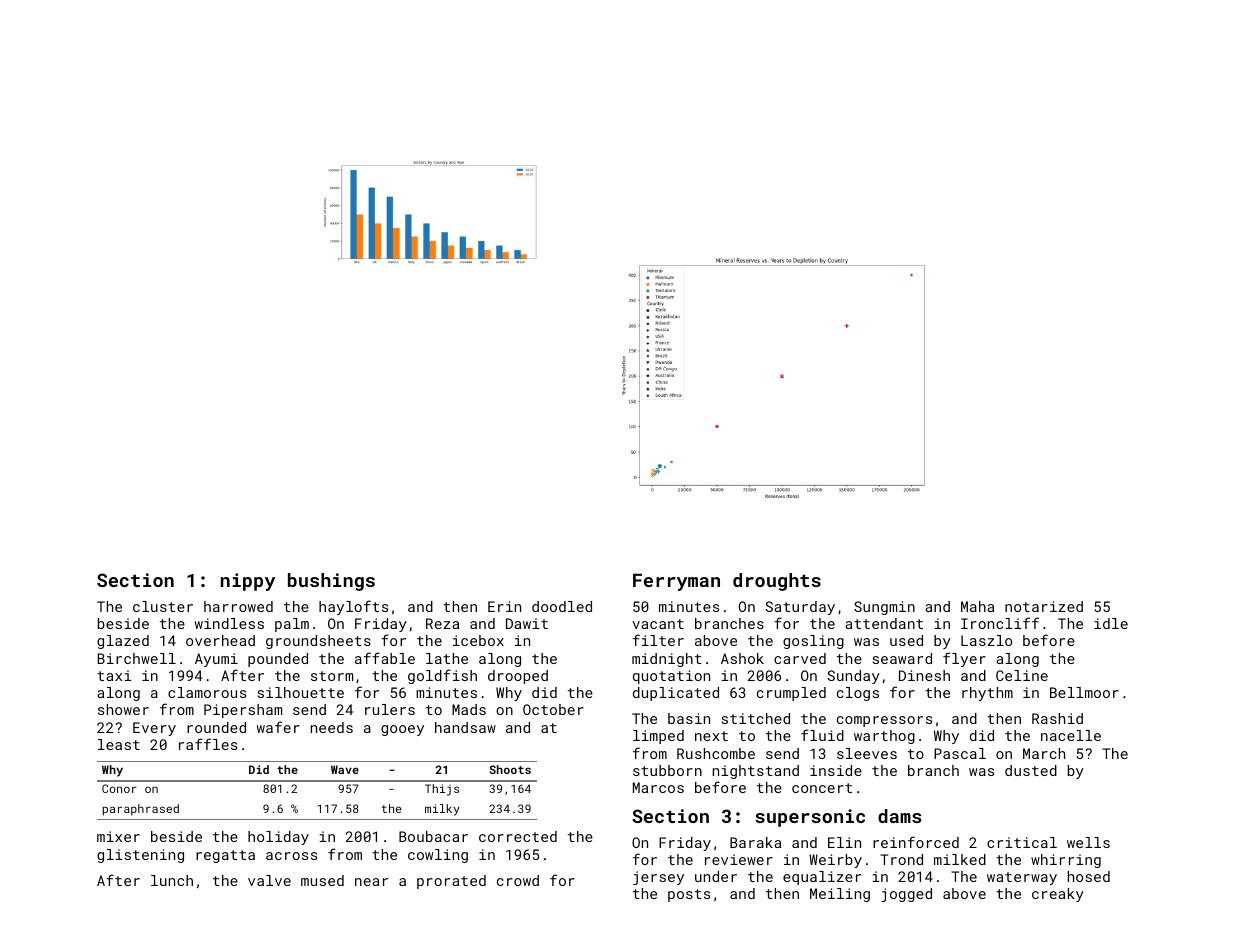  What do you see at coordinates (884, 608) in the page?
I see `Sungmin` at bounding box center [884, 608].
